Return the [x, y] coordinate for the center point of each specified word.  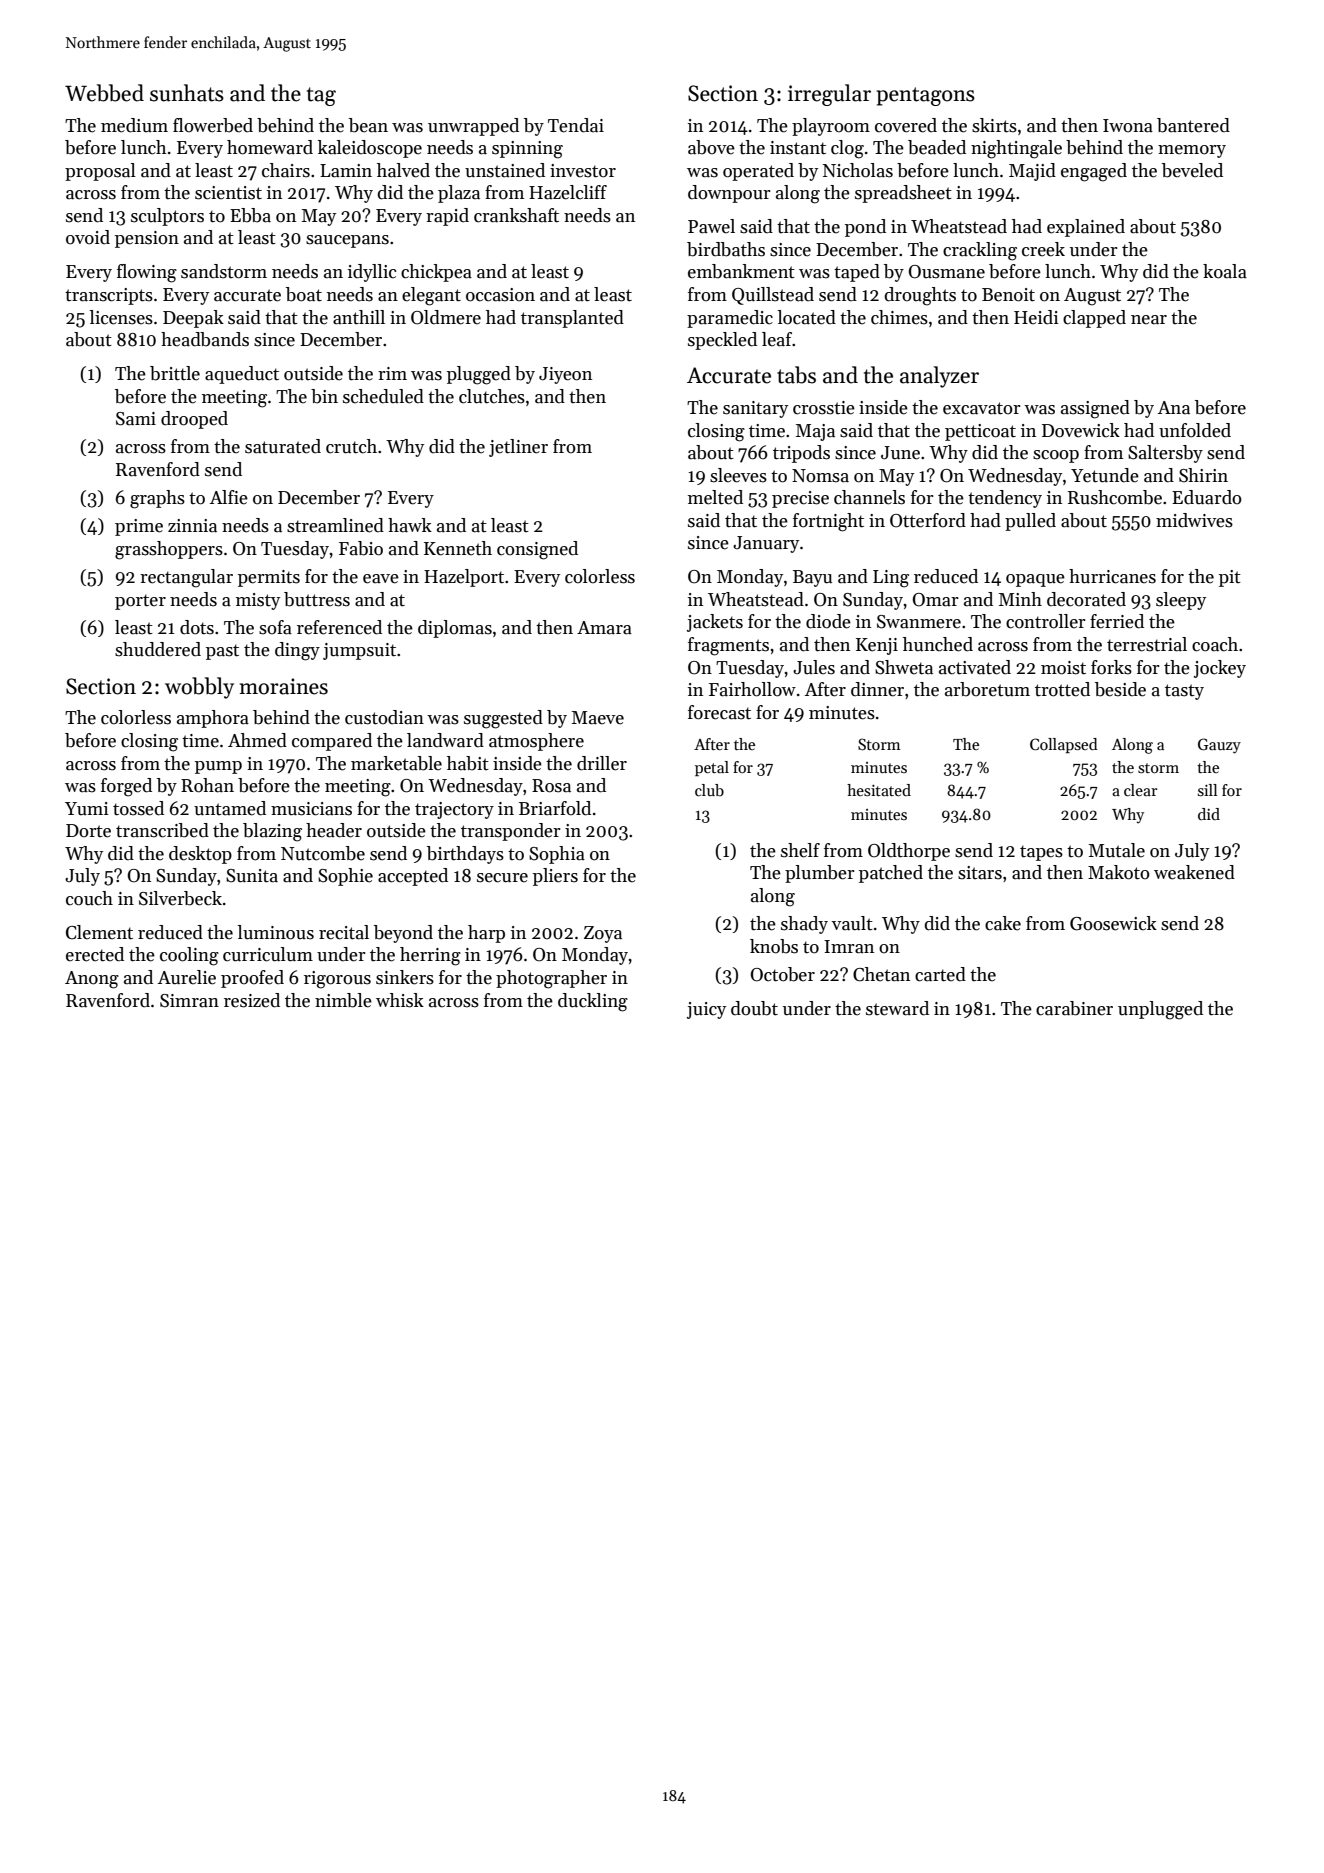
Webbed [104, 93]
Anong [92, 980]
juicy [706, 1010]
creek [1043, 249]
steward [897, 1008]
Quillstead [773, 296]
